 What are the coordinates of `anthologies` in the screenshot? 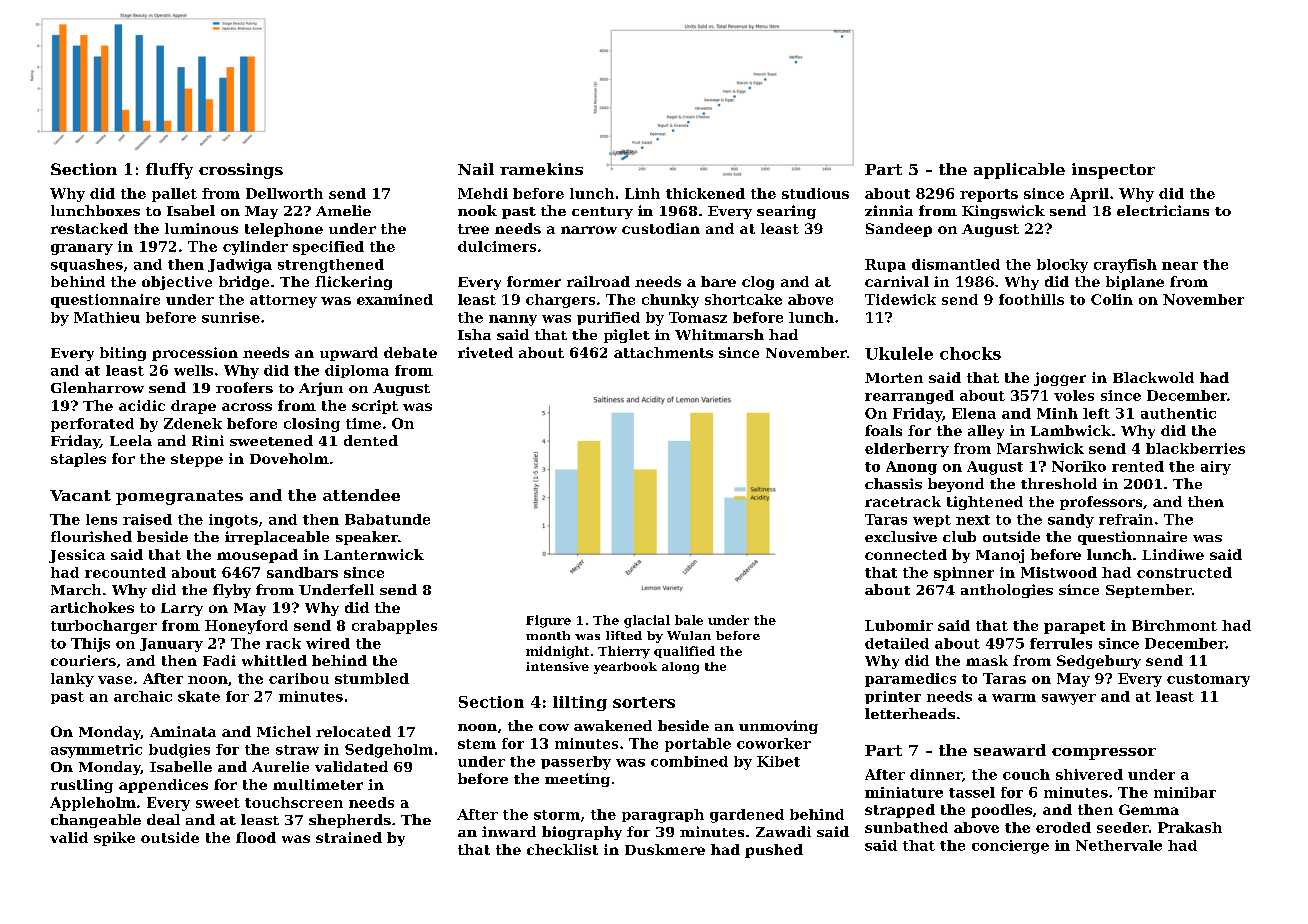 It's located at (1007, 591).
